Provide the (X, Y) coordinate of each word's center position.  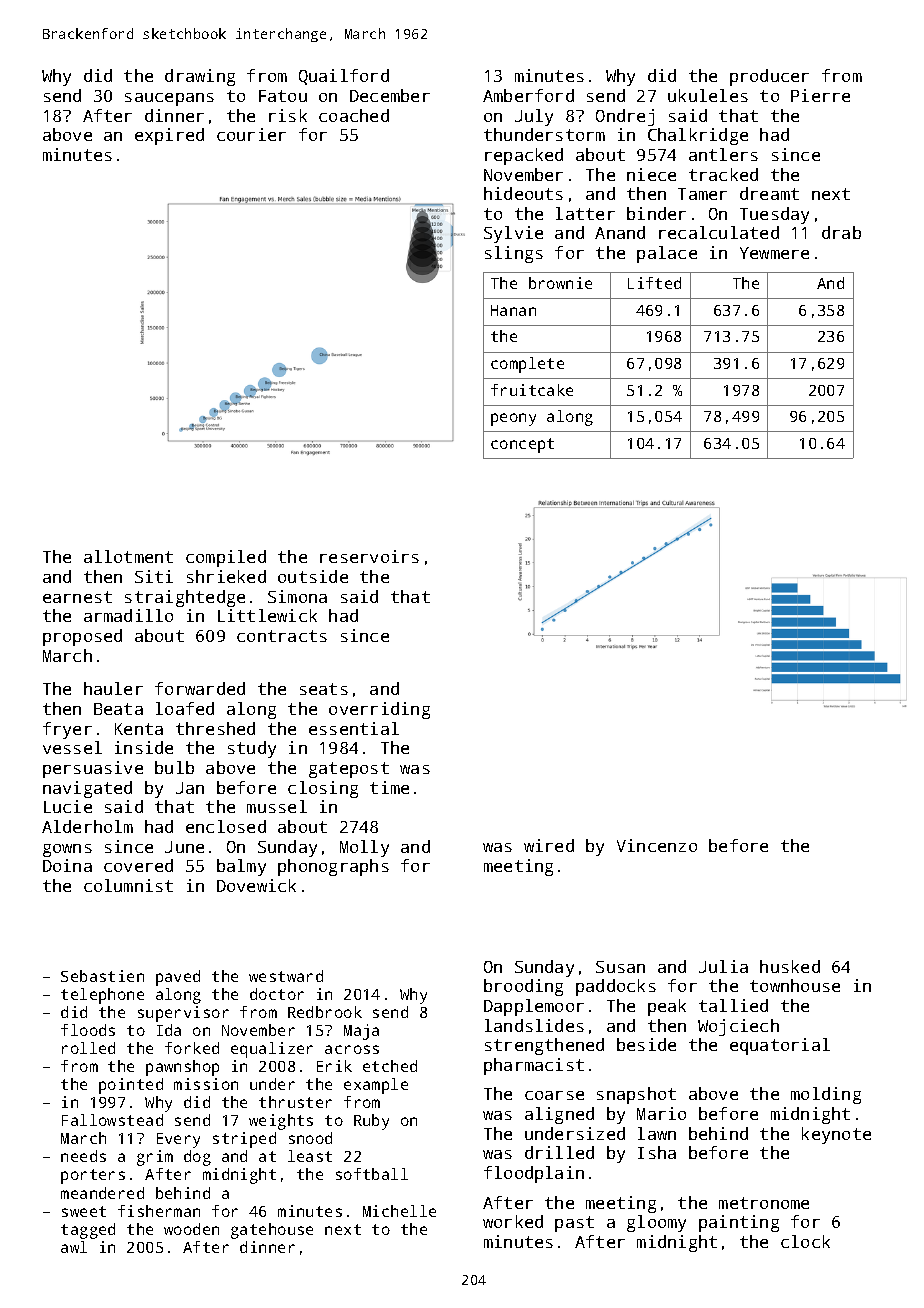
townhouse (795, 985)
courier (251, 134)
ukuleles (708, 95)
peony (513, 419)
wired (549, 845)
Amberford (528, 95)
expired (169, 136)
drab (841, 232)
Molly (364, 848)
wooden (191, 1229)
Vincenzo (657, 845)
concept (522, 445)
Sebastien (102, 976)
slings (514, 254)
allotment (128, 556)
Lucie (68, 806)
